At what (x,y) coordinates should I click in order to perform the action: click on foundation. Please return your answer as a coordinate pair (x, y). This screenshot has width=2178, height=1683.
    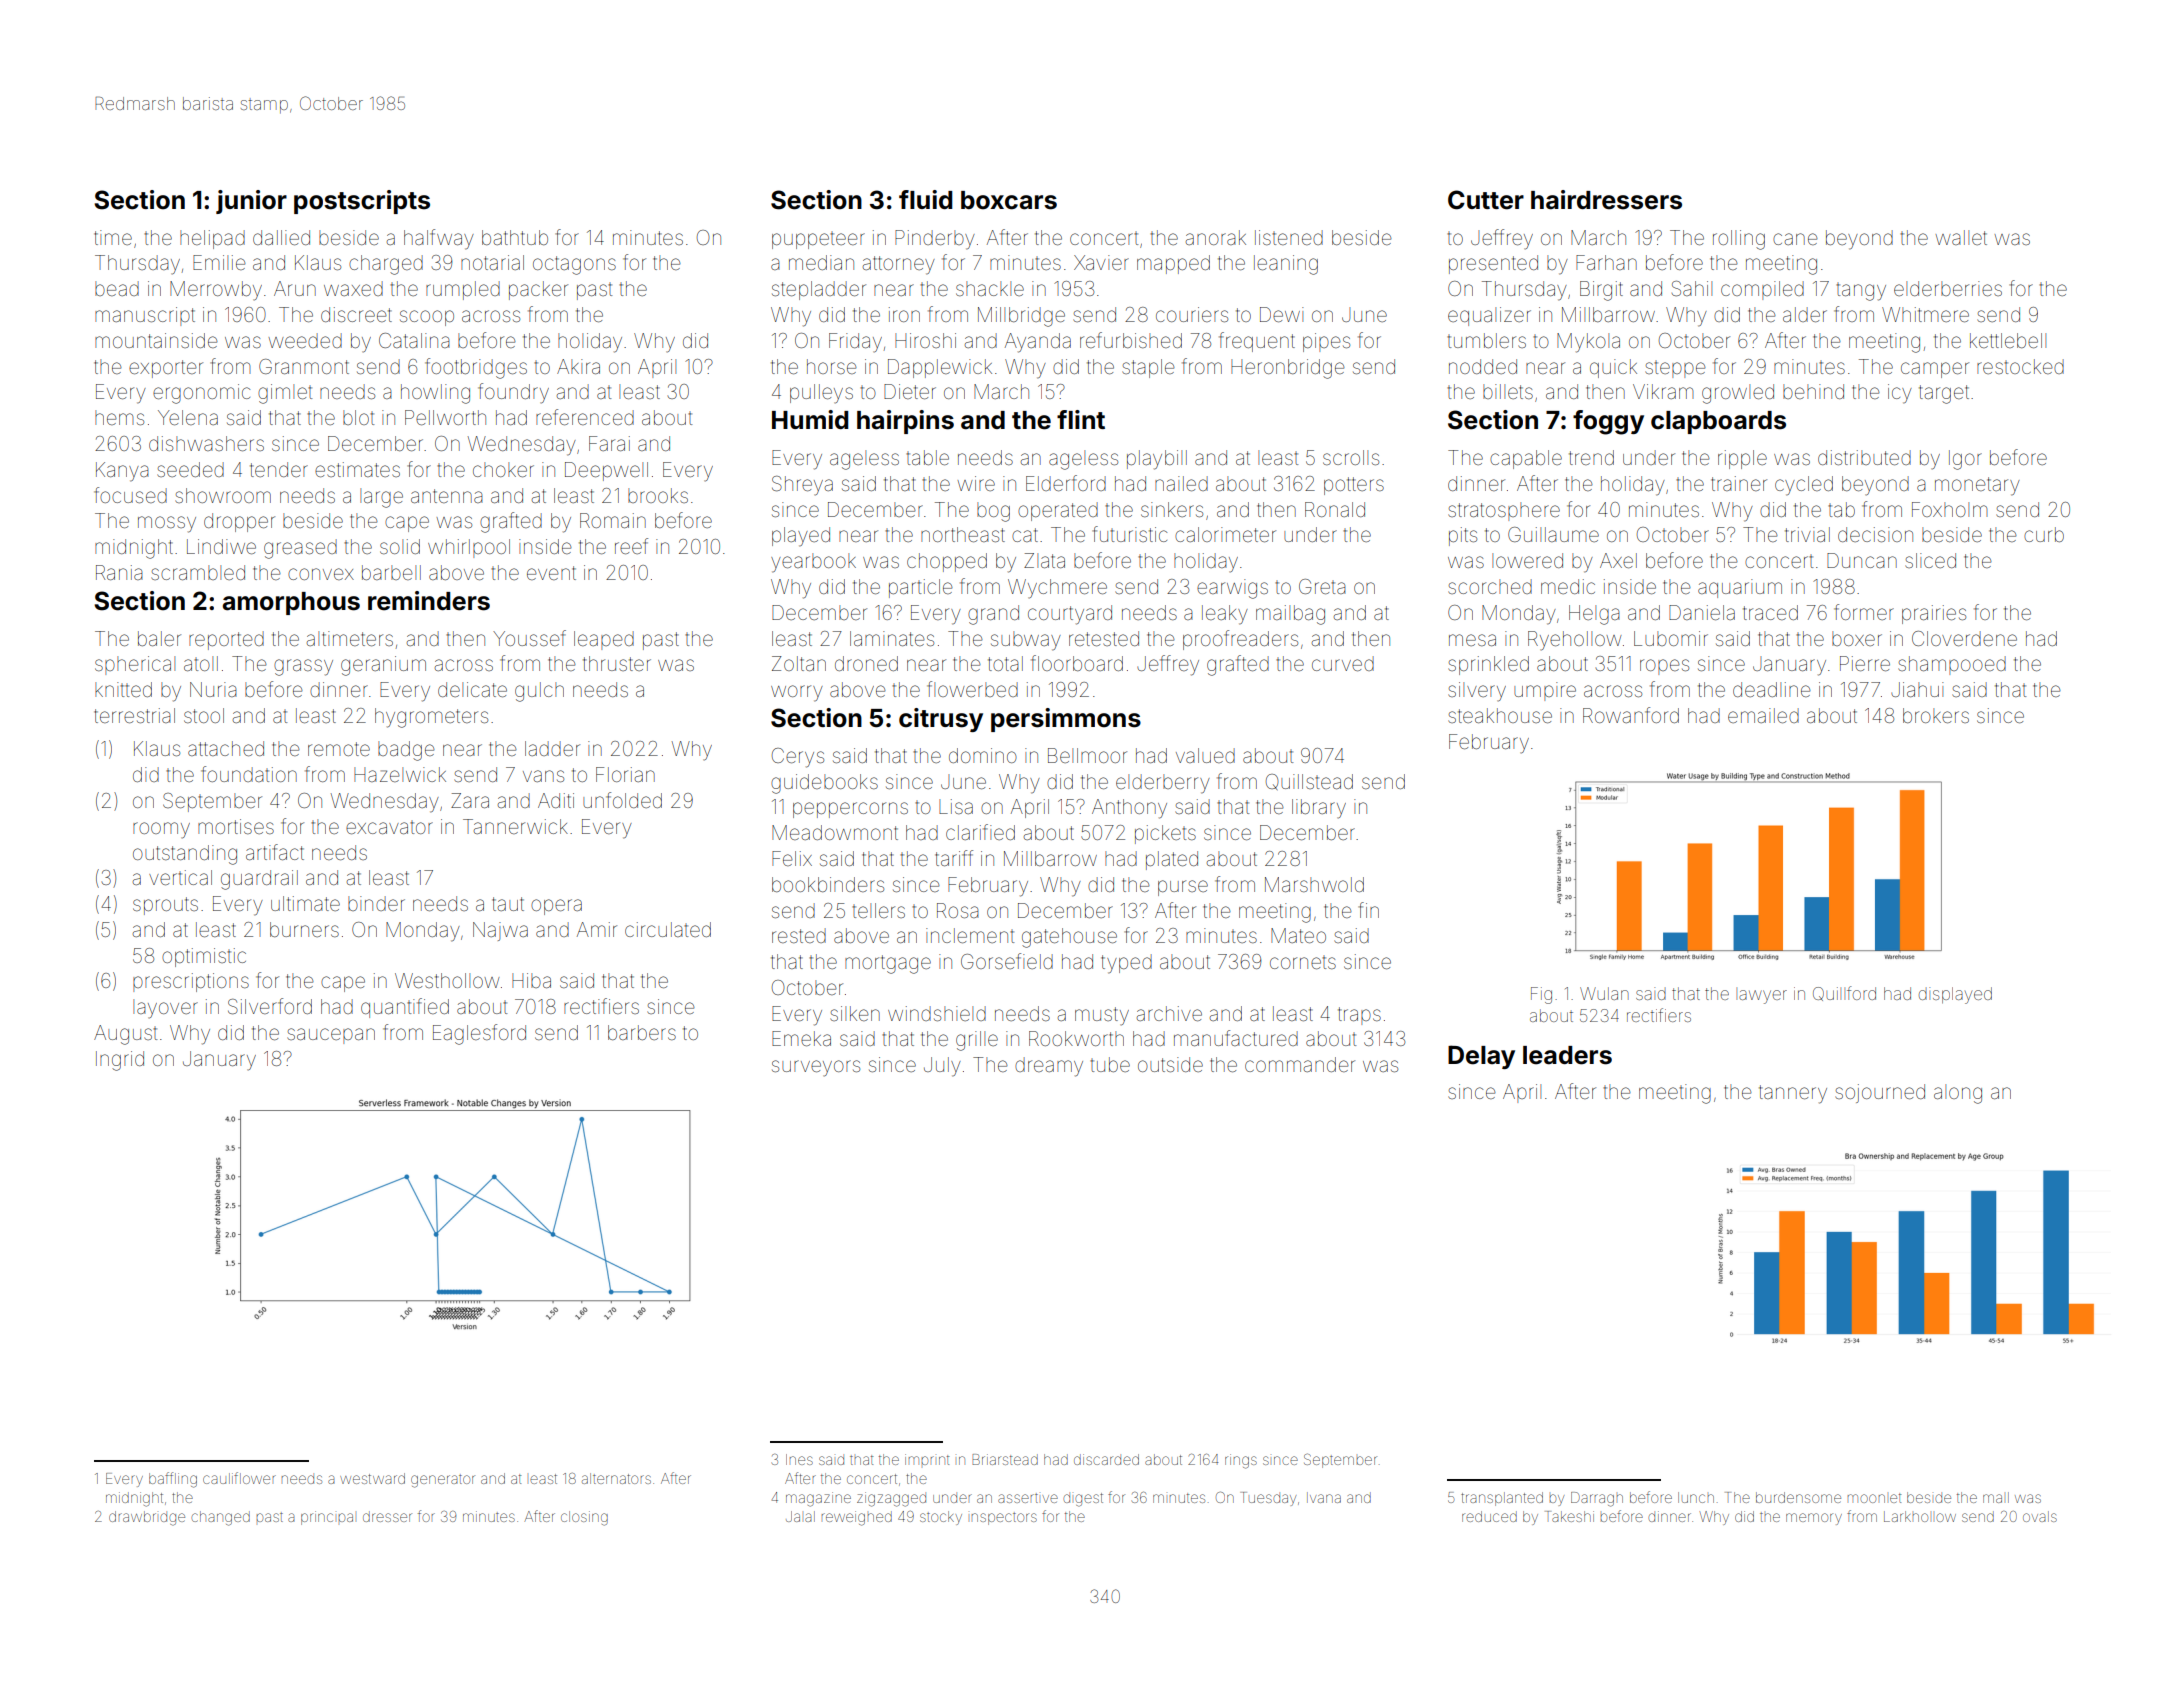
    Looking at the image, I should click on (249, 774).
